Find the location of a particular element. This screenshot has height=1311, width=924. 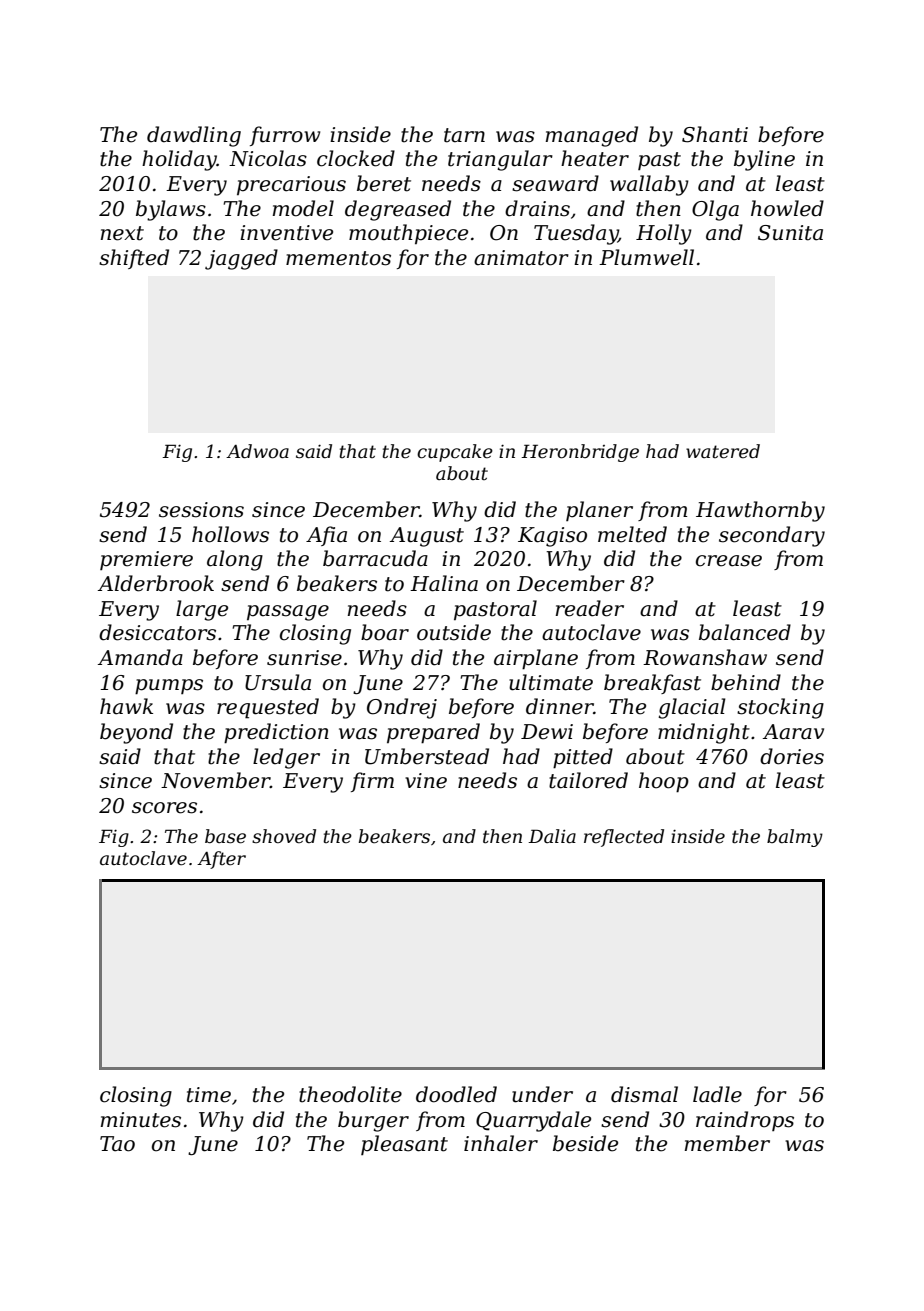

member is located at coordinates (727, 1143).
